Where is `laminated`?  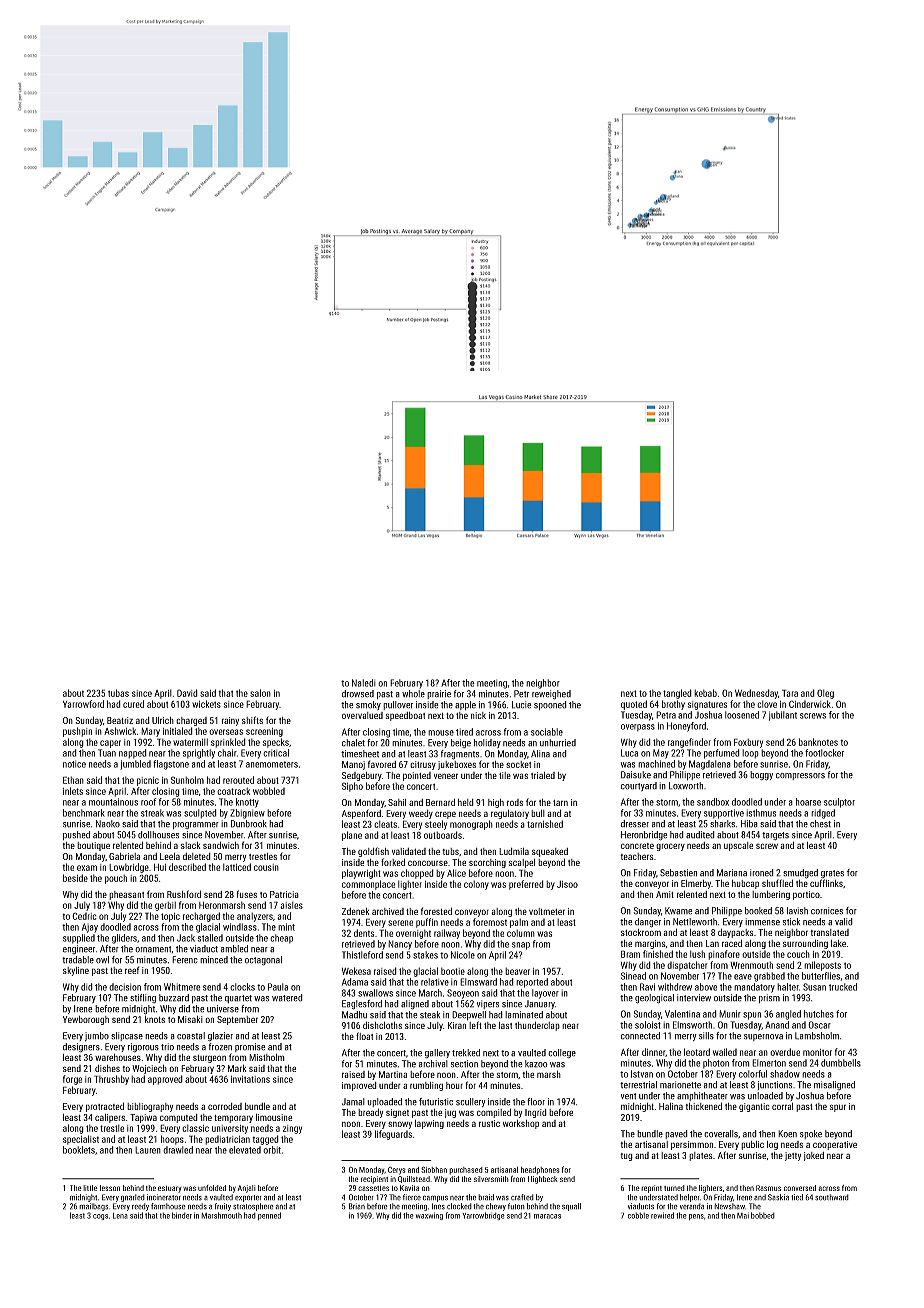 laminated is located at coordinates (524, 1015).
